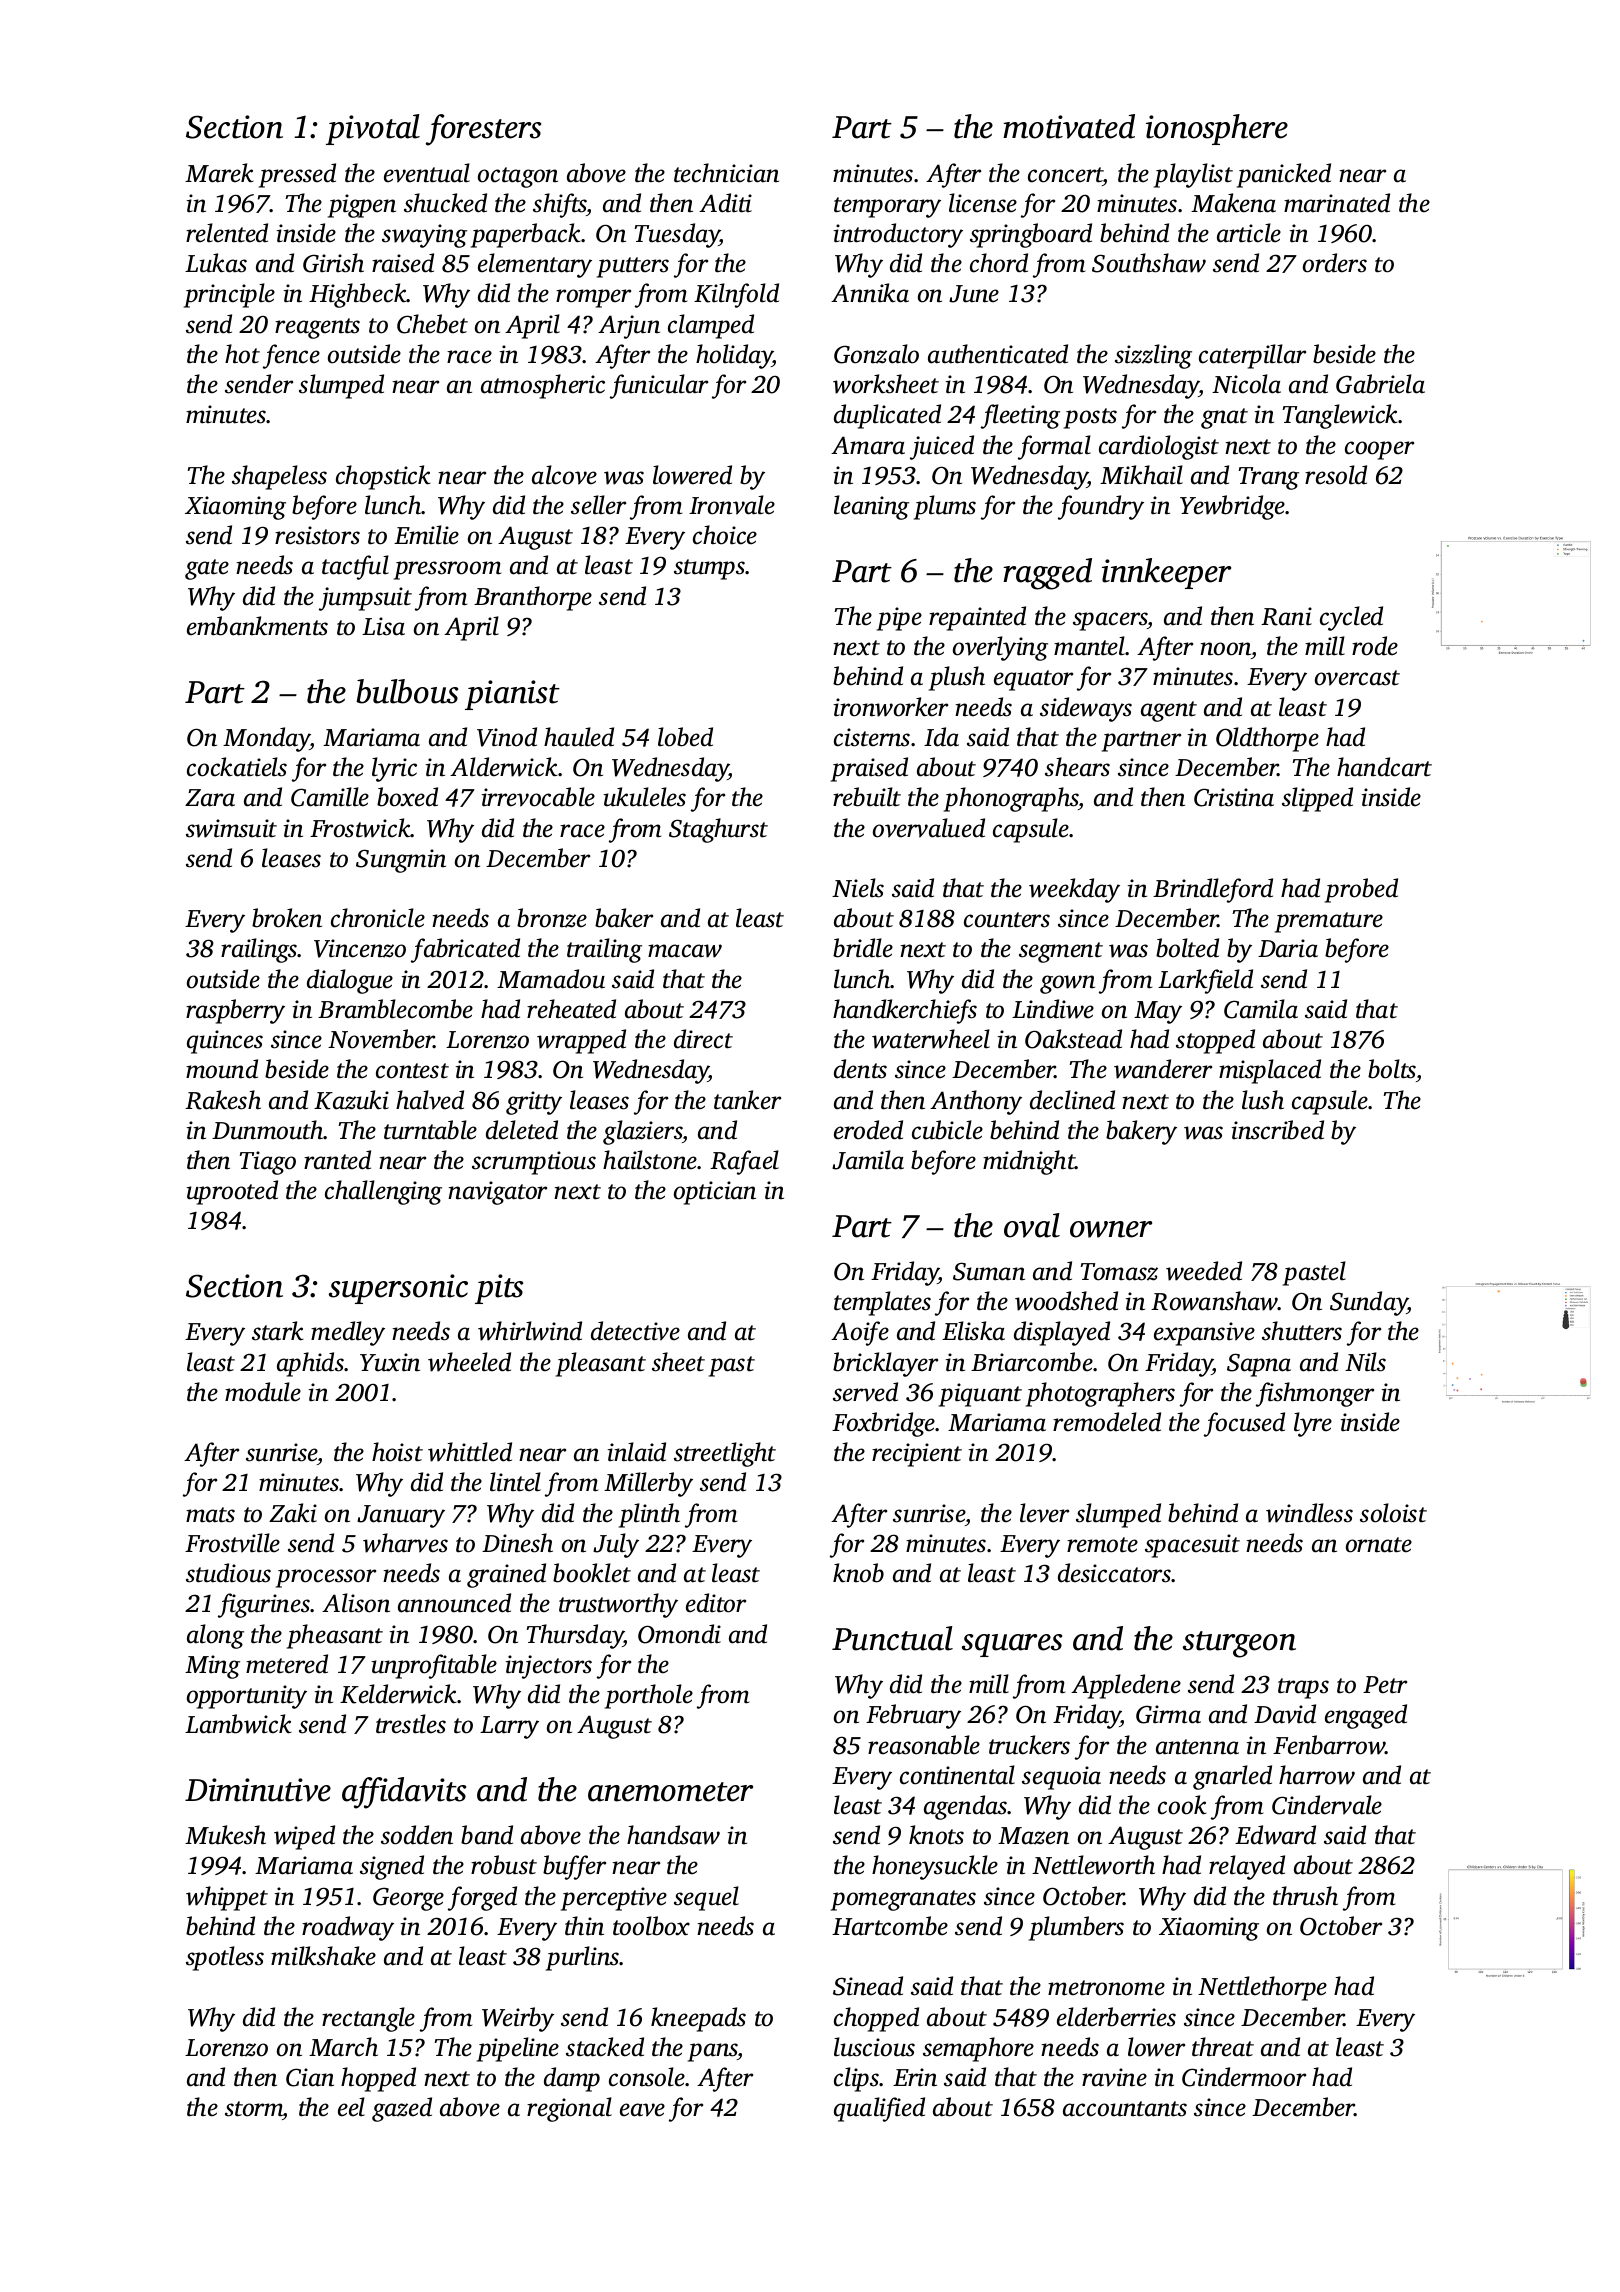 This screenshot has width=1620, height=2292. Describe the element at coordinates (860, 1069) in the screenshot. I see `dents` at that location.
